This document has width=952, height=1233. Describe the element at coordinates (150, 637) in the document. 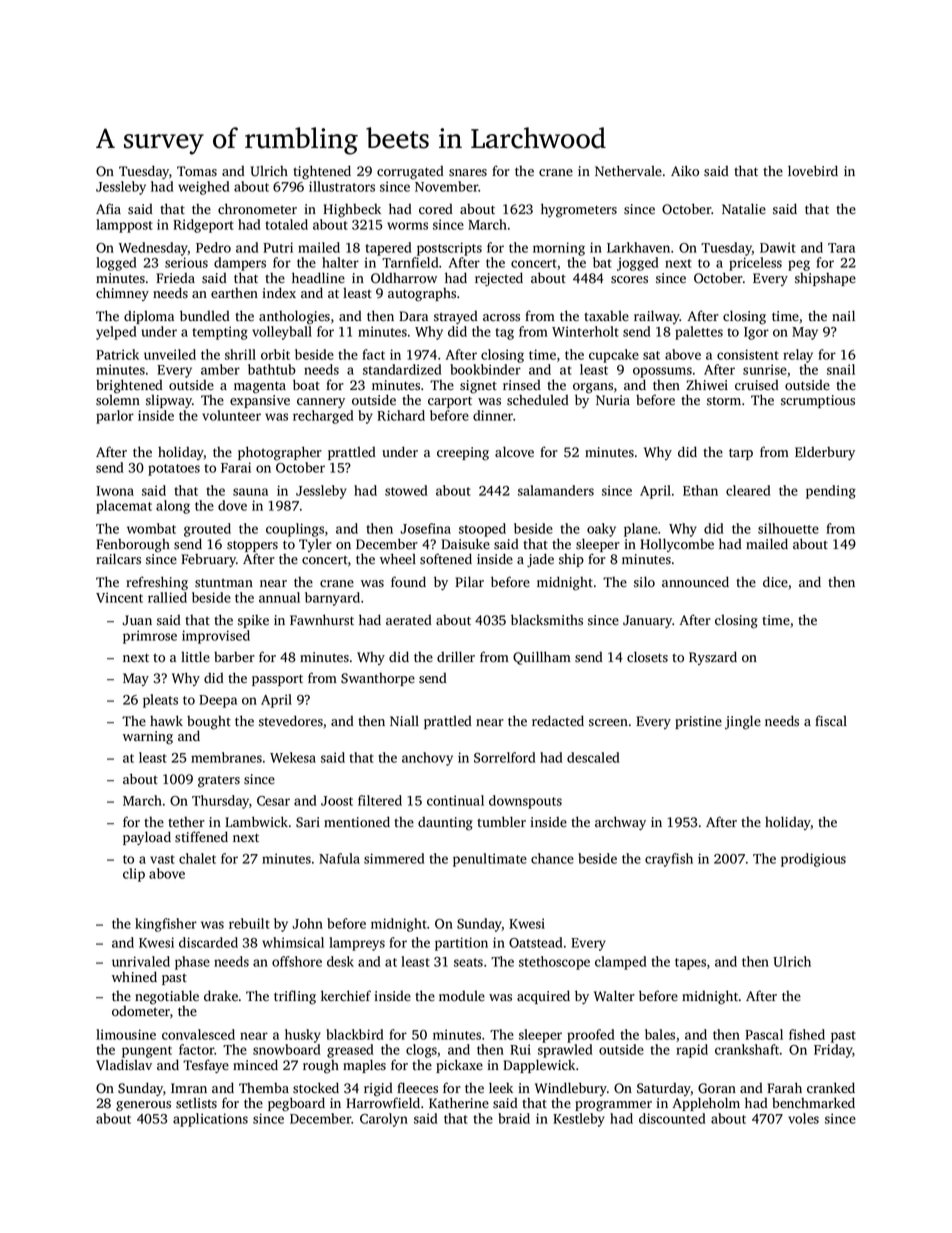

I see `primrose` at that location.
